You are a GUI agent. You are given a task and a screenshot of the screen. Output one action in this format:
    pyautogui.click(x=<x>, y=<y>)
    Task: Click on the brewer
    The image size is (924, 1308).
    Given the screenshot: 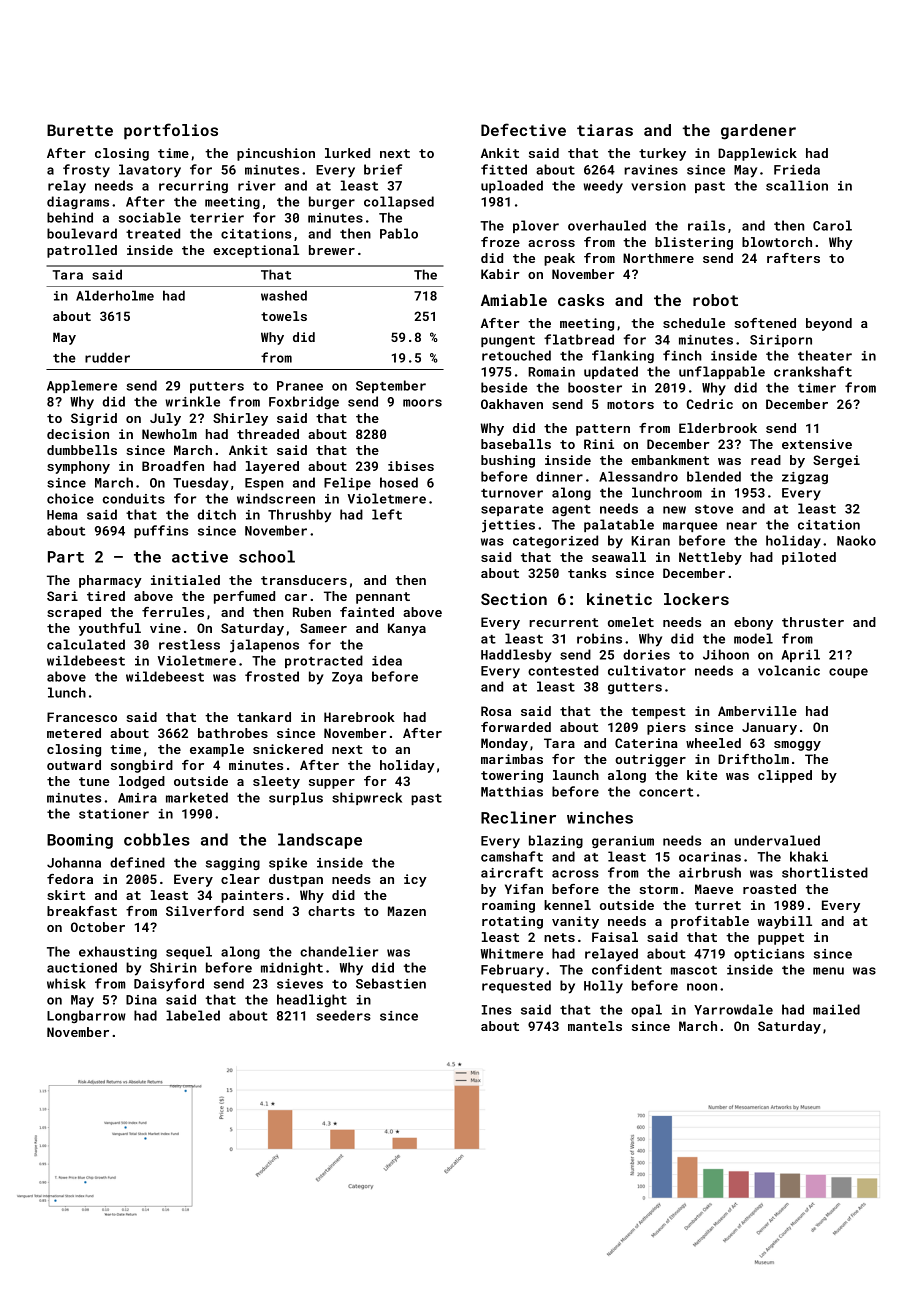 What is the action you would take?
    pyautogui.click(x=332, y=250)
